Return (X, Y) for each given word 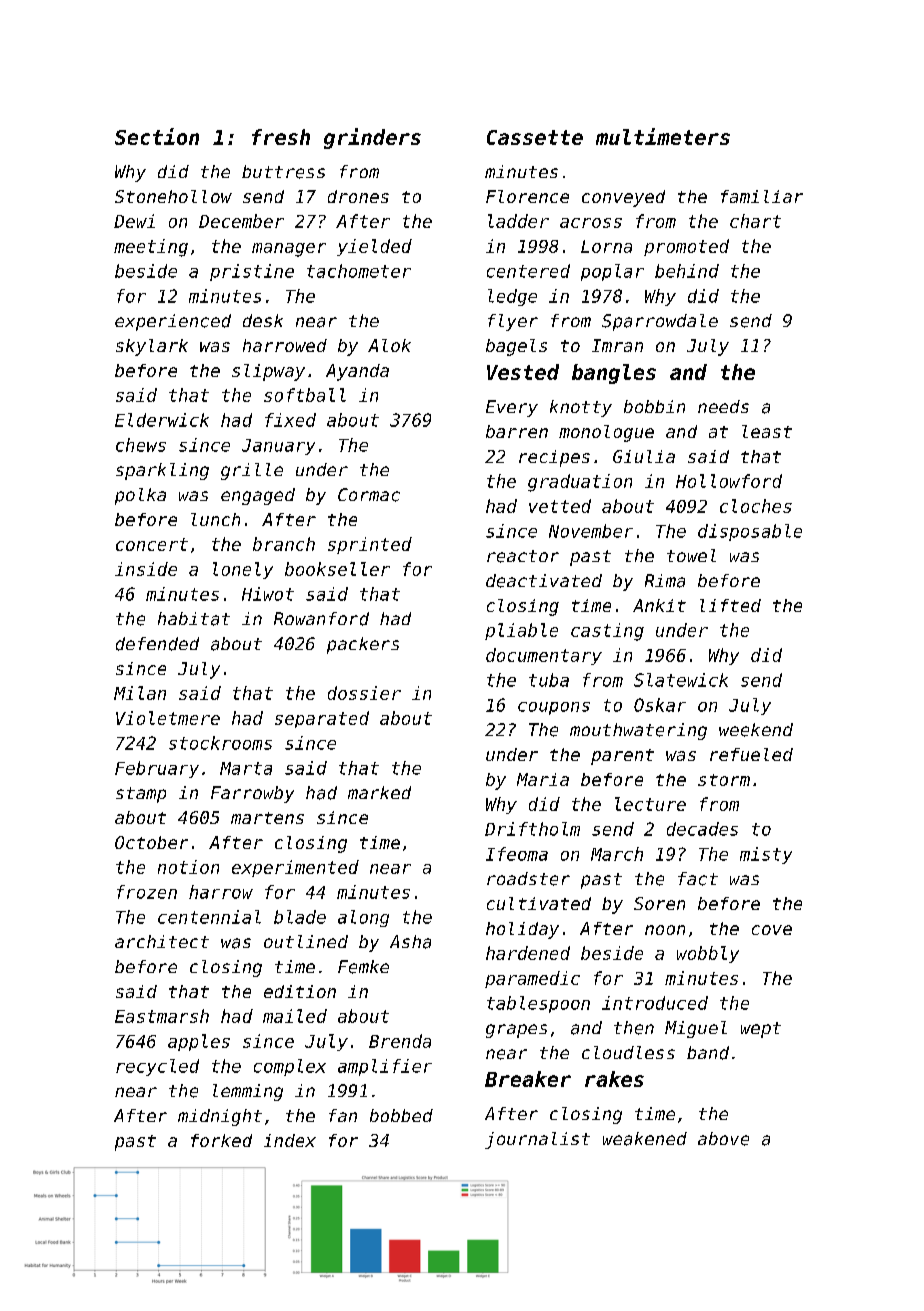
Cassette (535, 137)
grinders (372, 138)
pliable (521, 631)
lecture (650, 804)
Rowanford (321, 619)
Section (157, 136)
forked (221, 1140)
